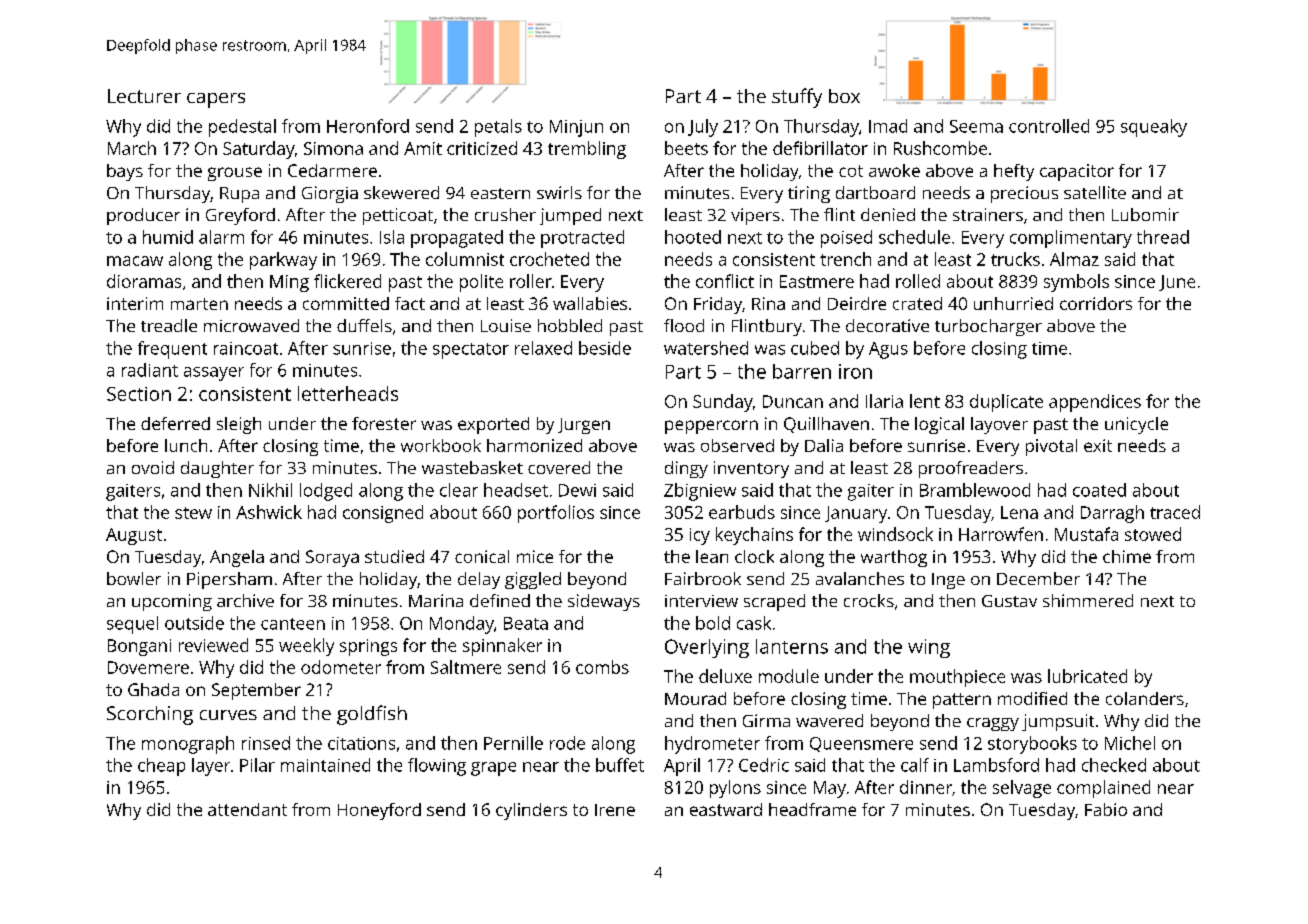  What do you see at coordinates (1032, 745) in the document?
I see `storybooks` at bounding box center [1032, 745].
